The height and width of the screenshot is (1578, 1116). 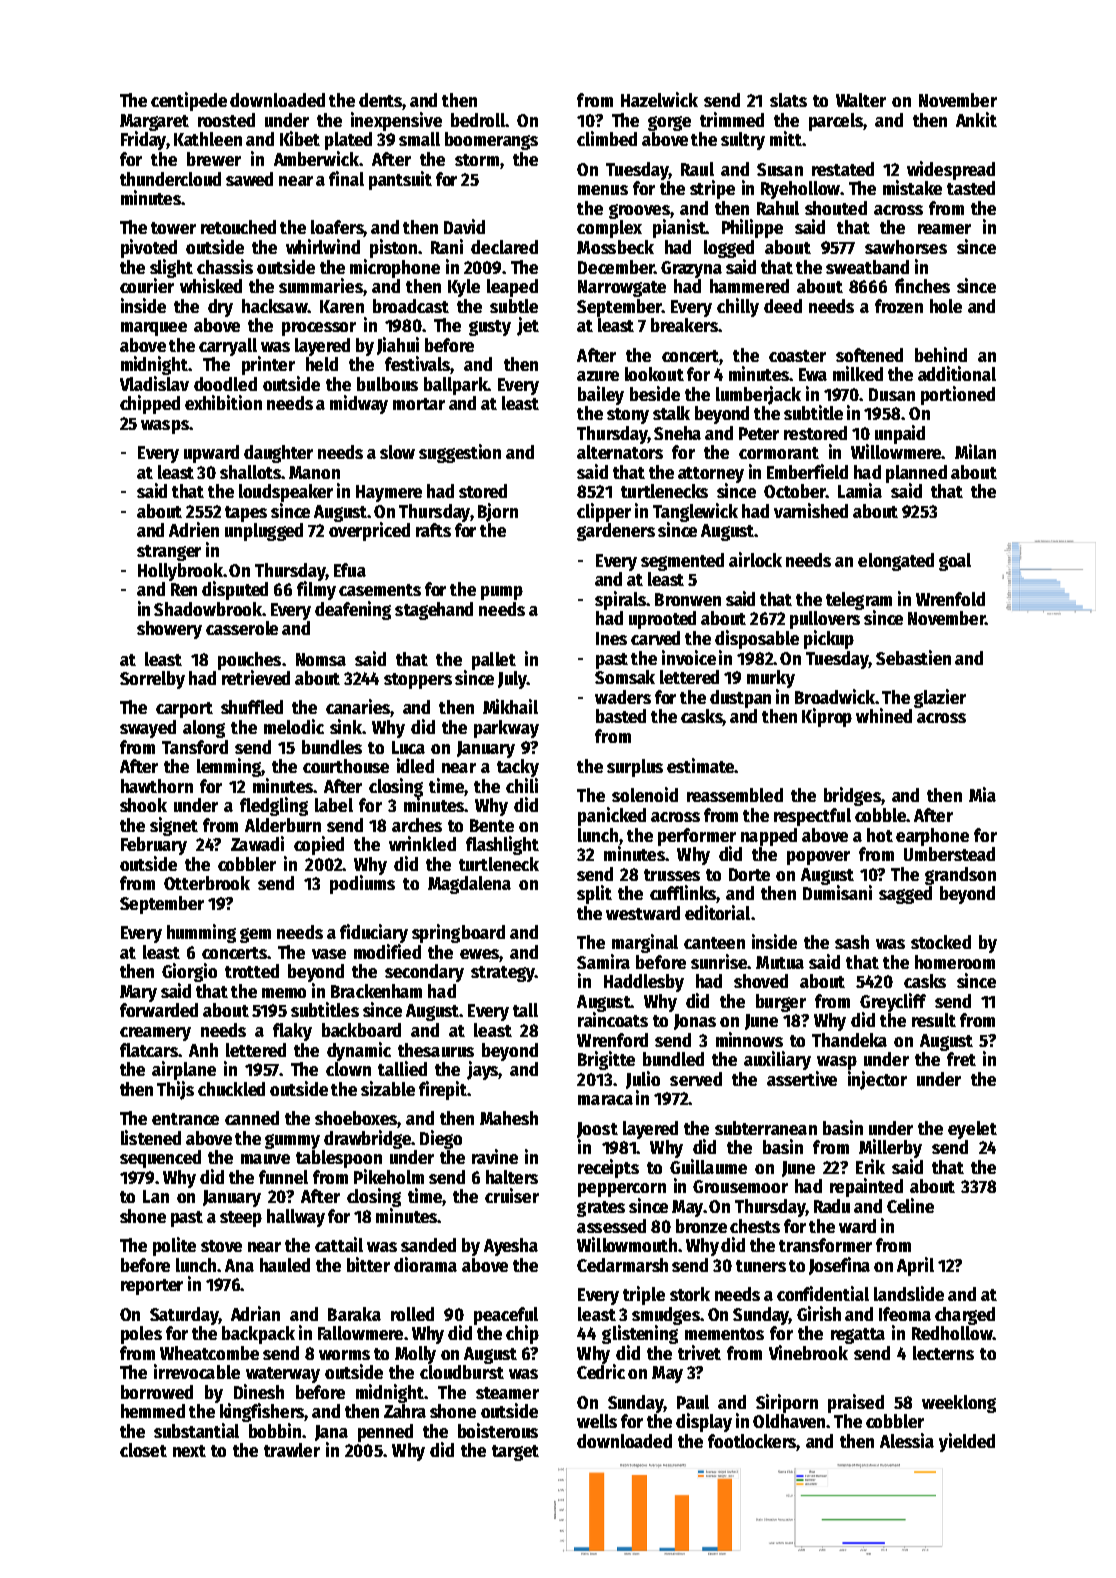 I want to click on shook, so click(x=143, y=805).
